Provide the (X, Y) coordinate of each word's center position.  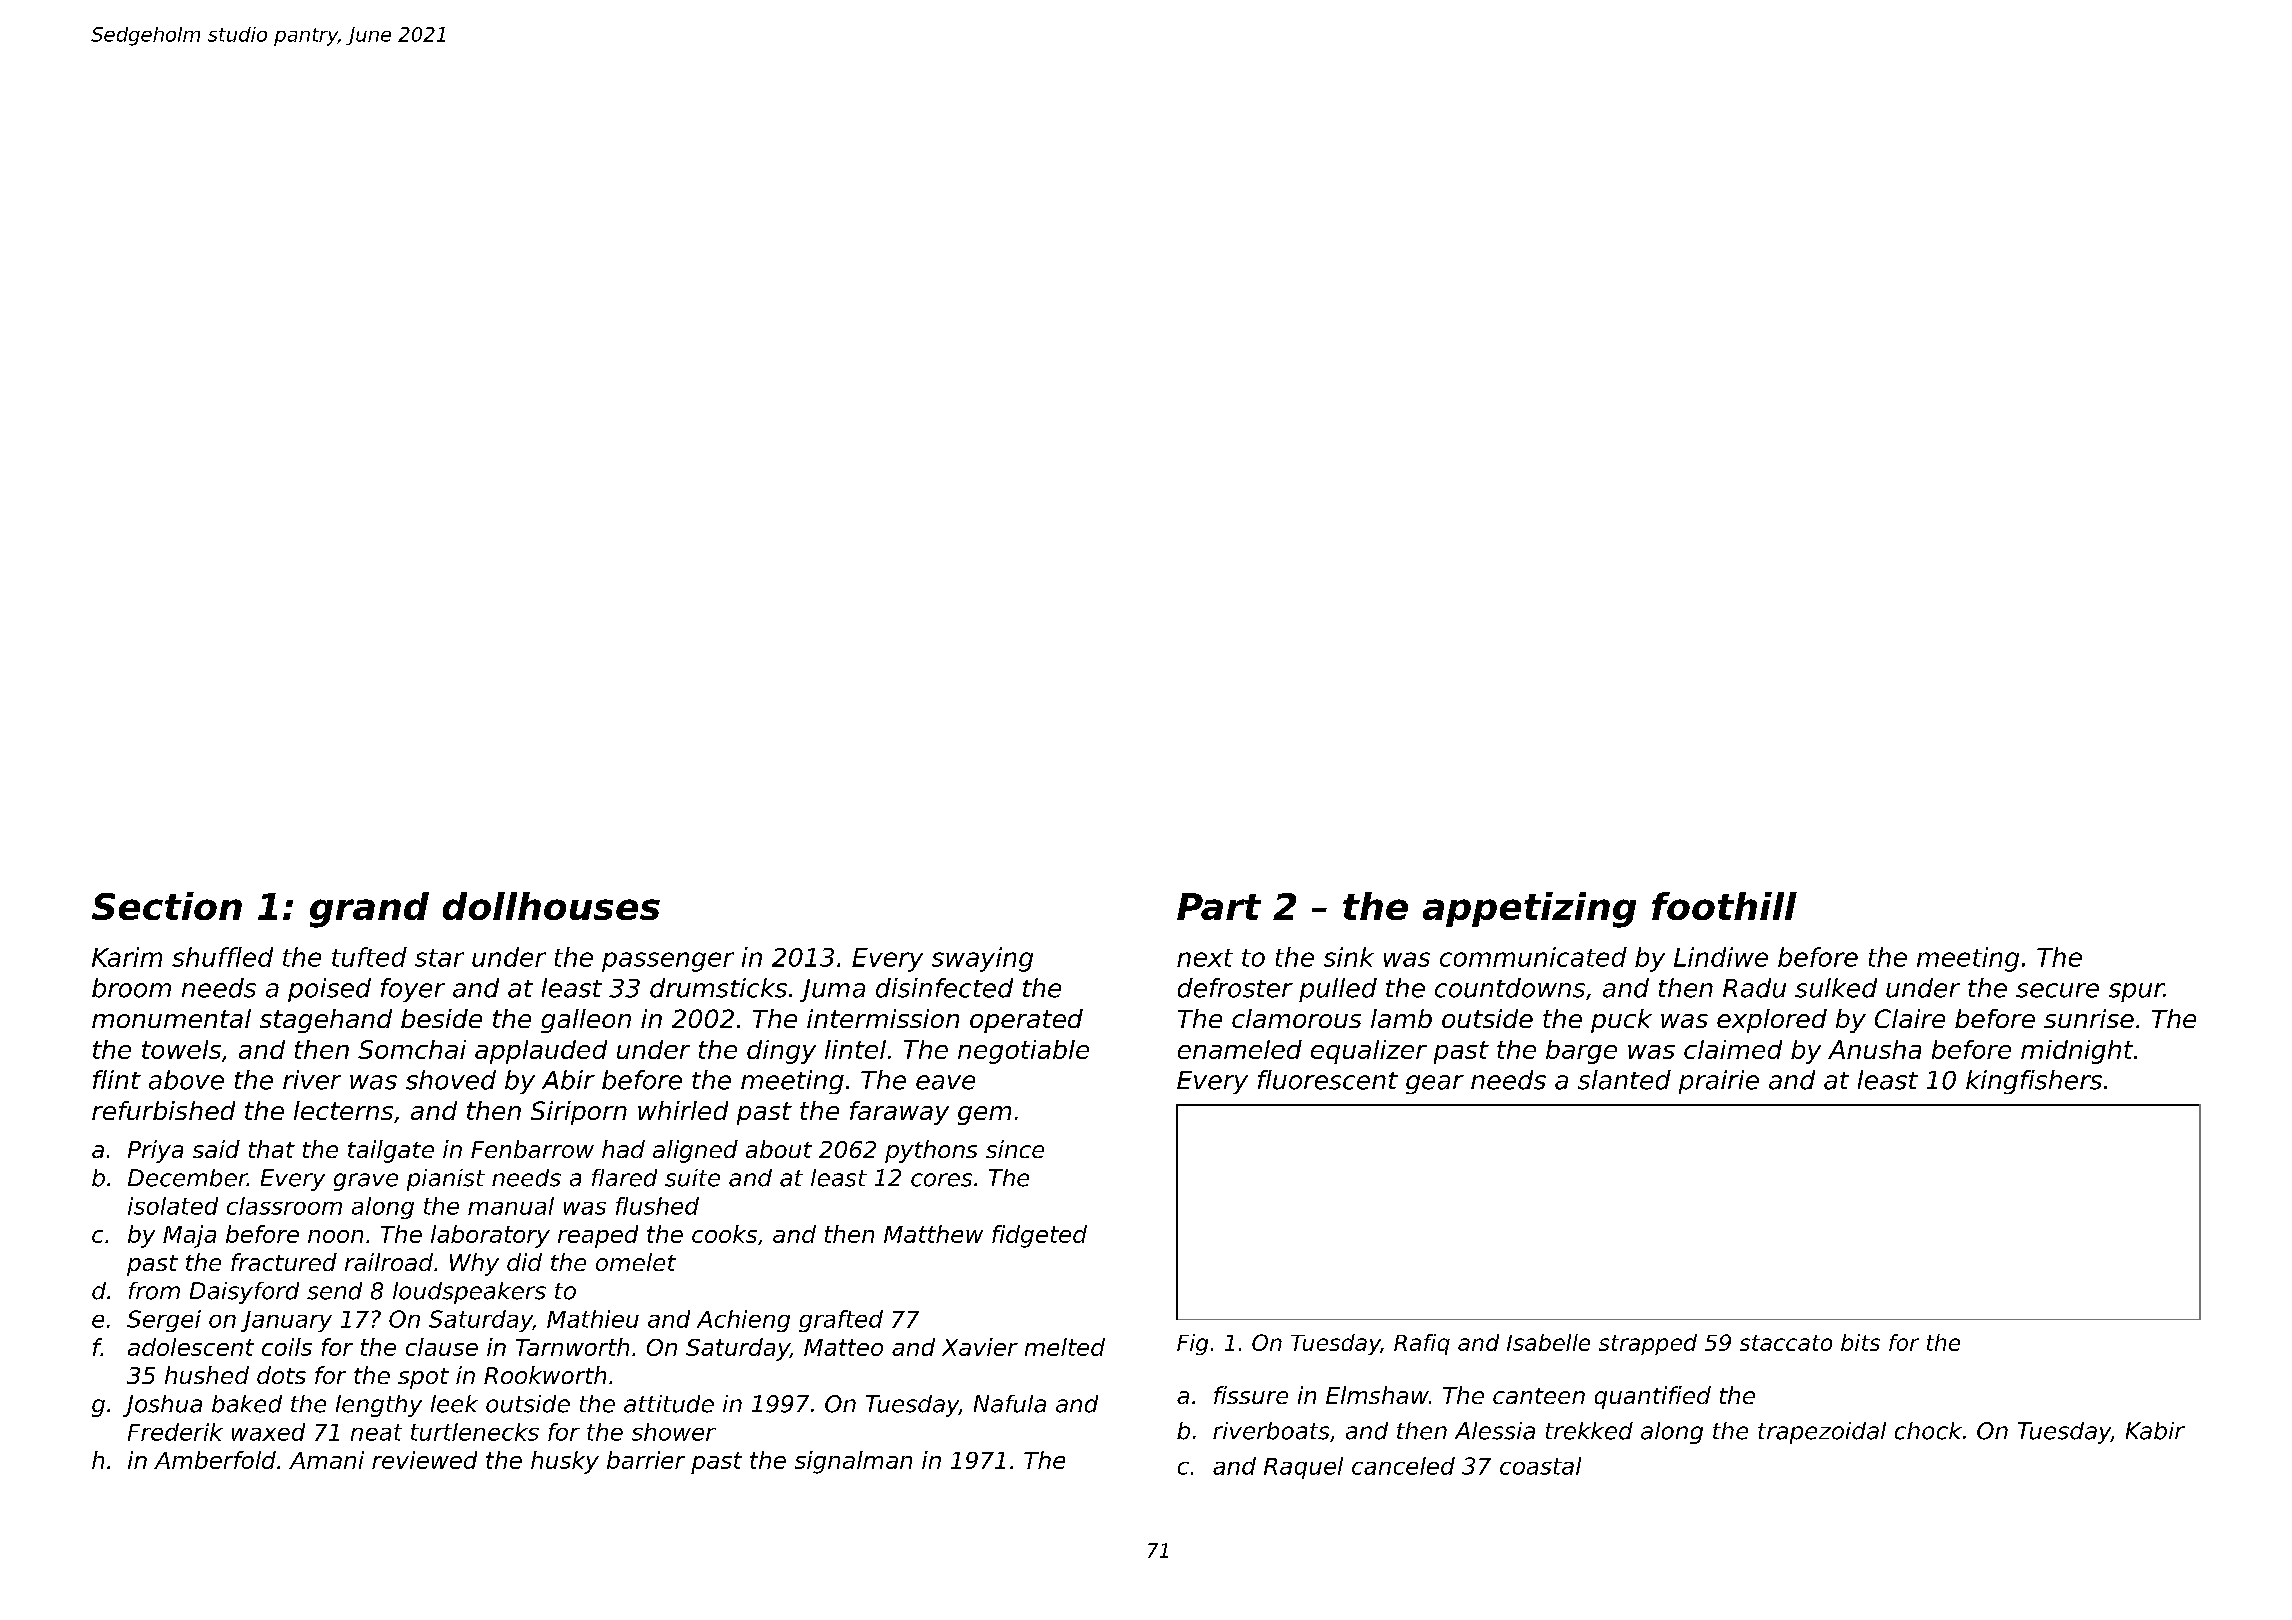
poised (329, 990)
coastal (1540, 1466)
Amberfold (215, 1460)
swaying (982, 959)
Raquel (1303, 1468)
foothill (1724, 906)
